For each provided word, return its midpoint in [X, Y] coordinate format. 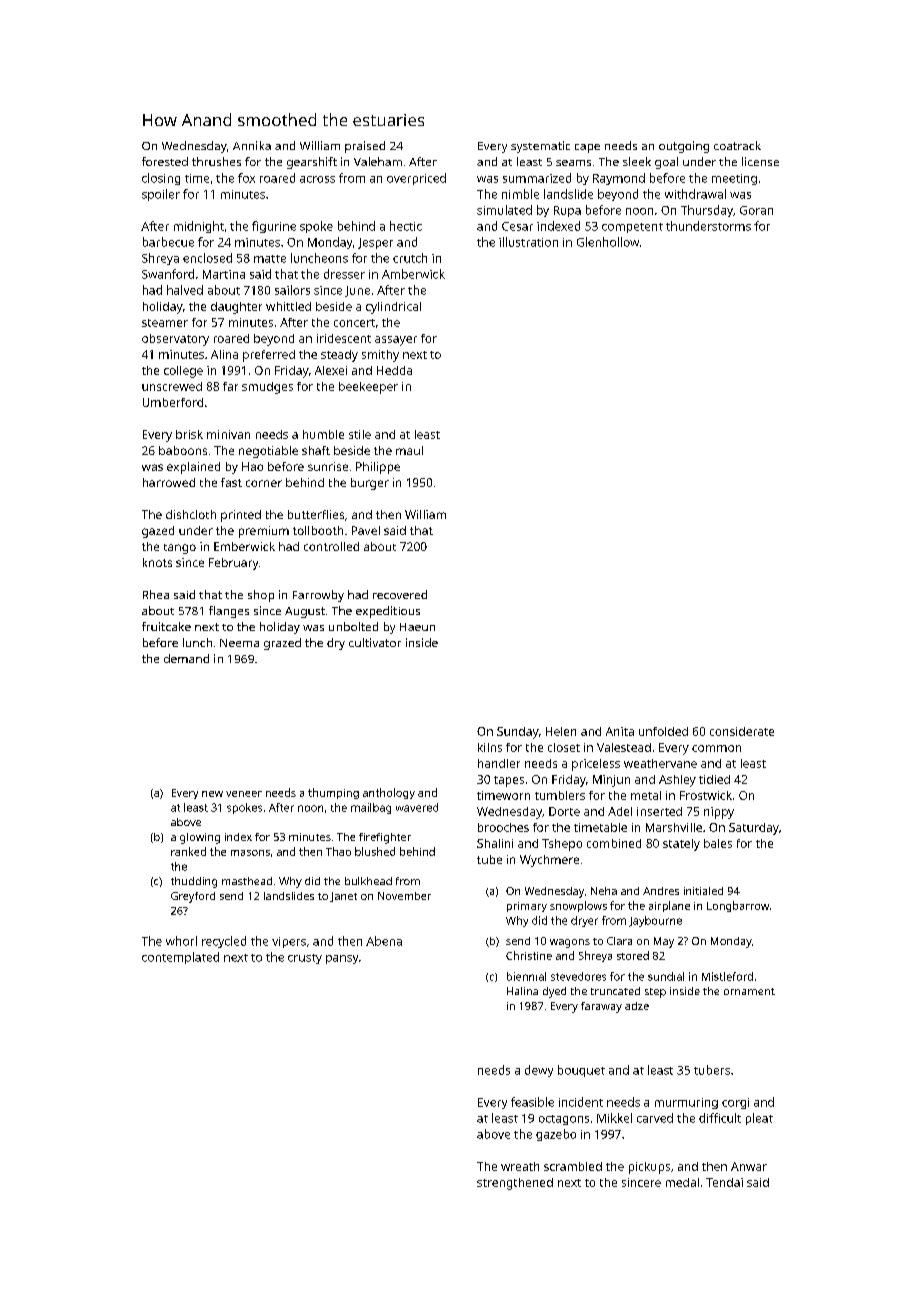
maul [409, 450]
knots [157, 562]
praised [365, 147]
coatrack [737, 145]
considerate [742, 731]
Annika [252, 145]
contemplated [180, 958]
